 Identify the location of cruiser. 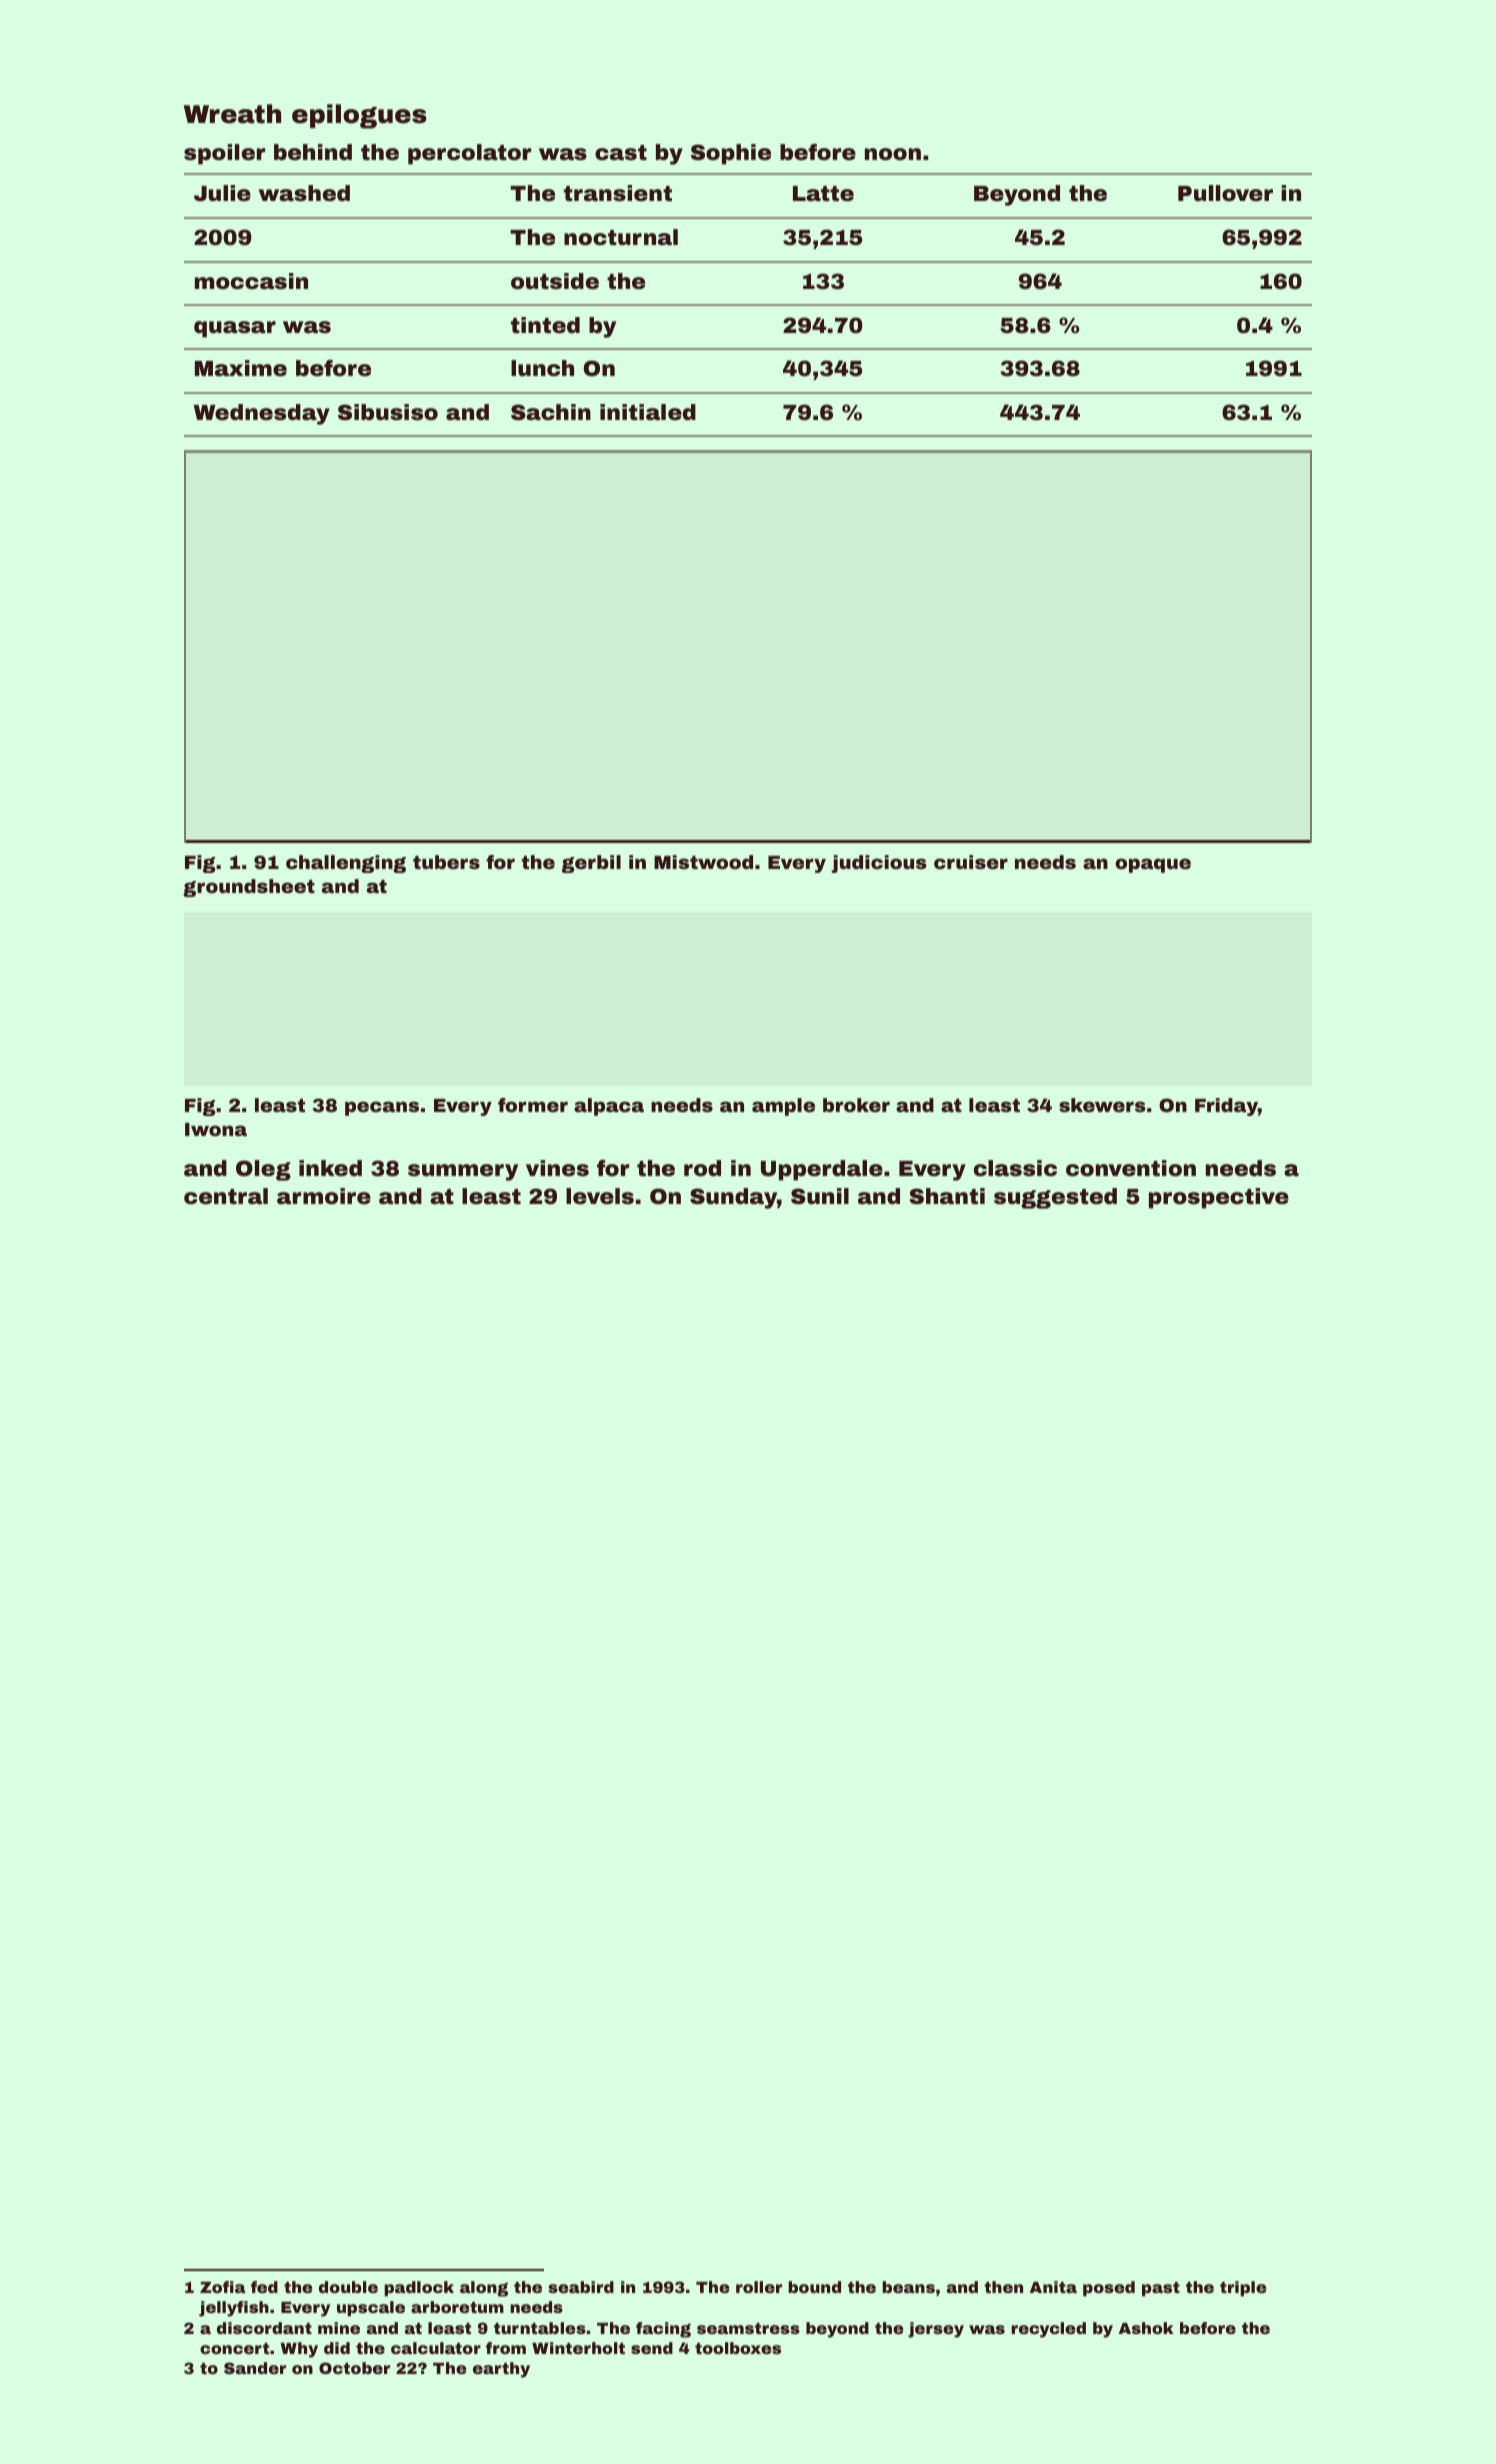
(971, 862).
